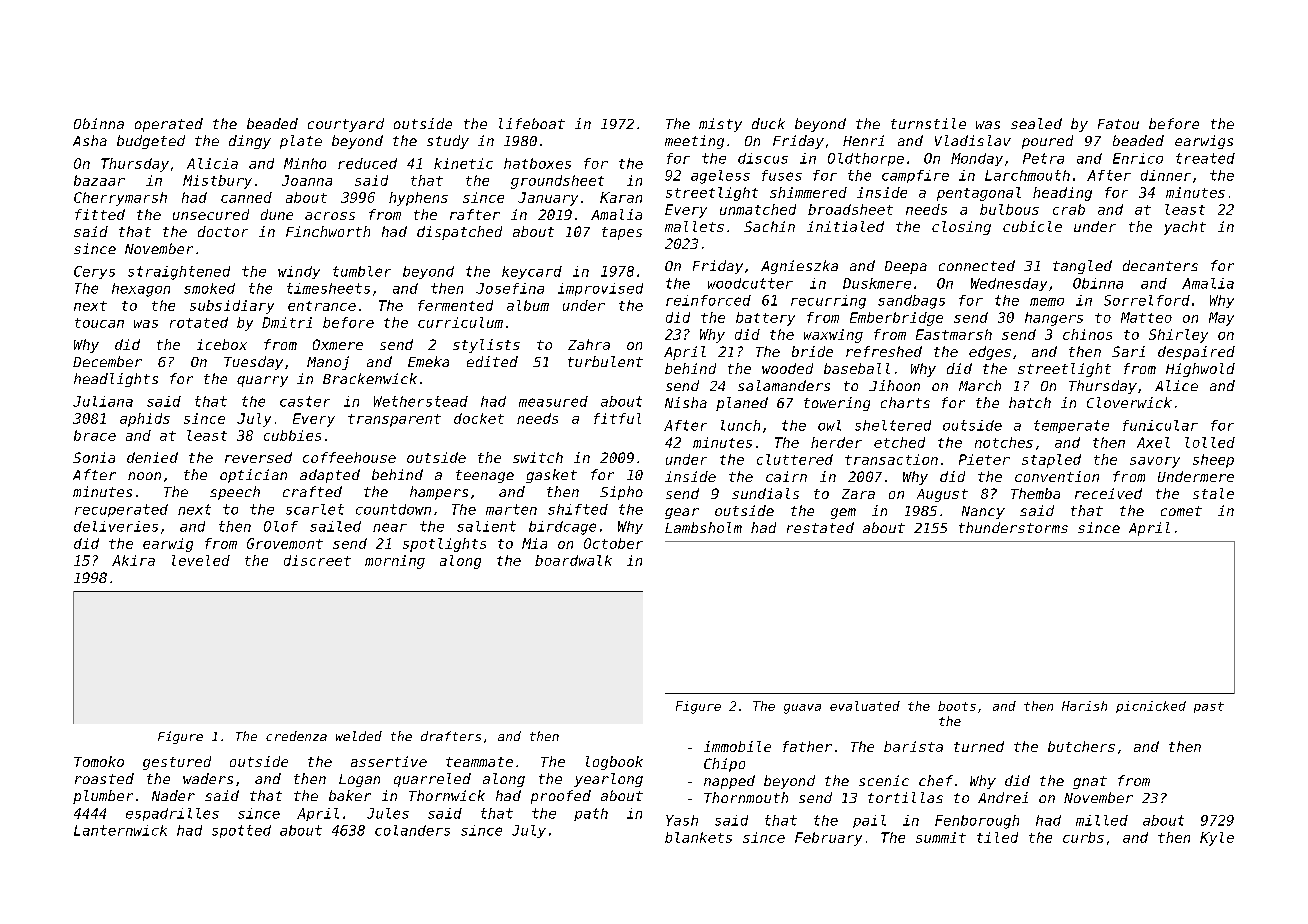 The height and width of the document is (924, 1308). I want to click on discreet, so click(317, 560).
